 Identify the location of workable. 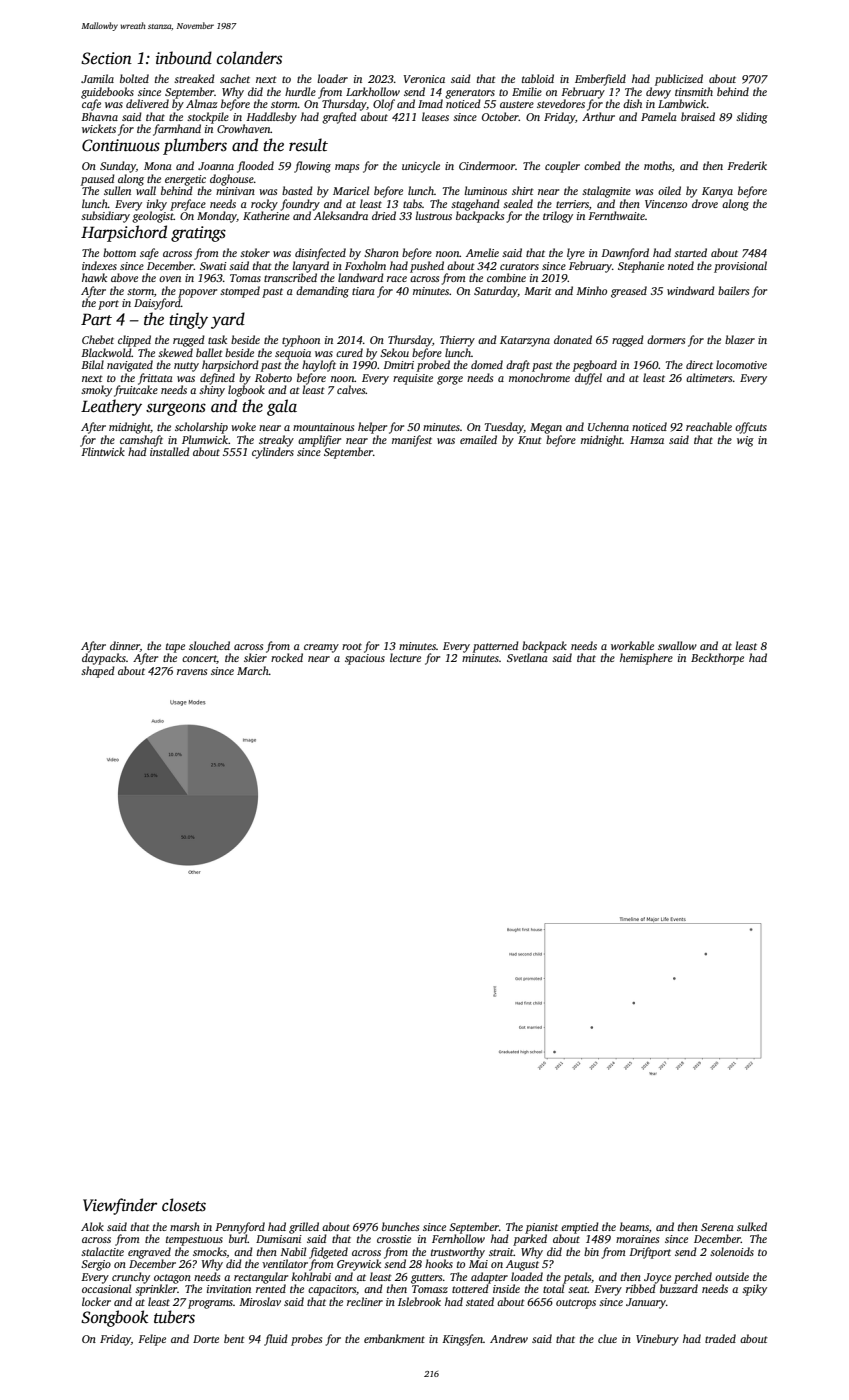
(632, 645).
